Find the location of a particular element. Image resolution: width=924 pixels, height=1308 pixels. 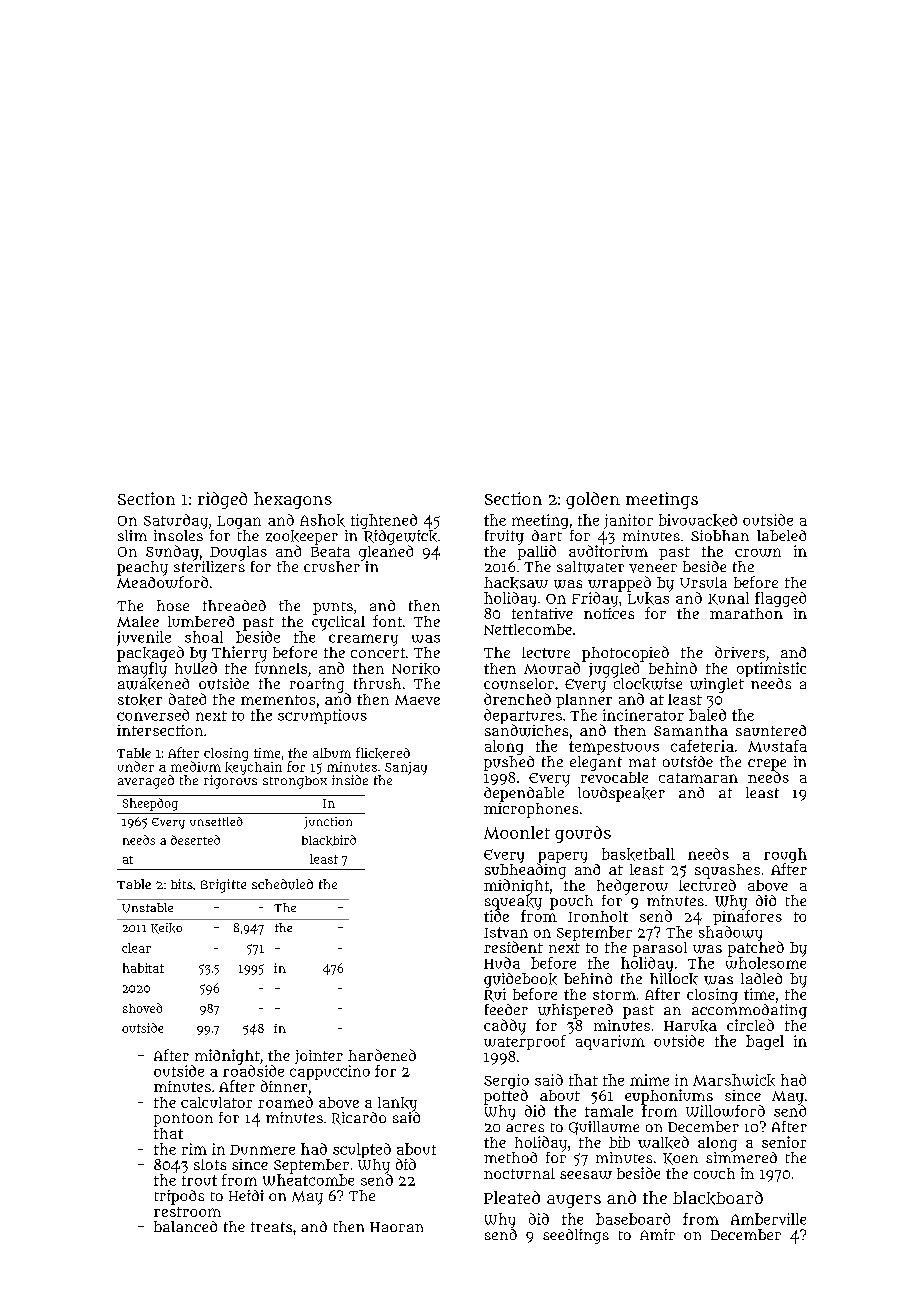

flickered is located at coordinates (383, 753).
